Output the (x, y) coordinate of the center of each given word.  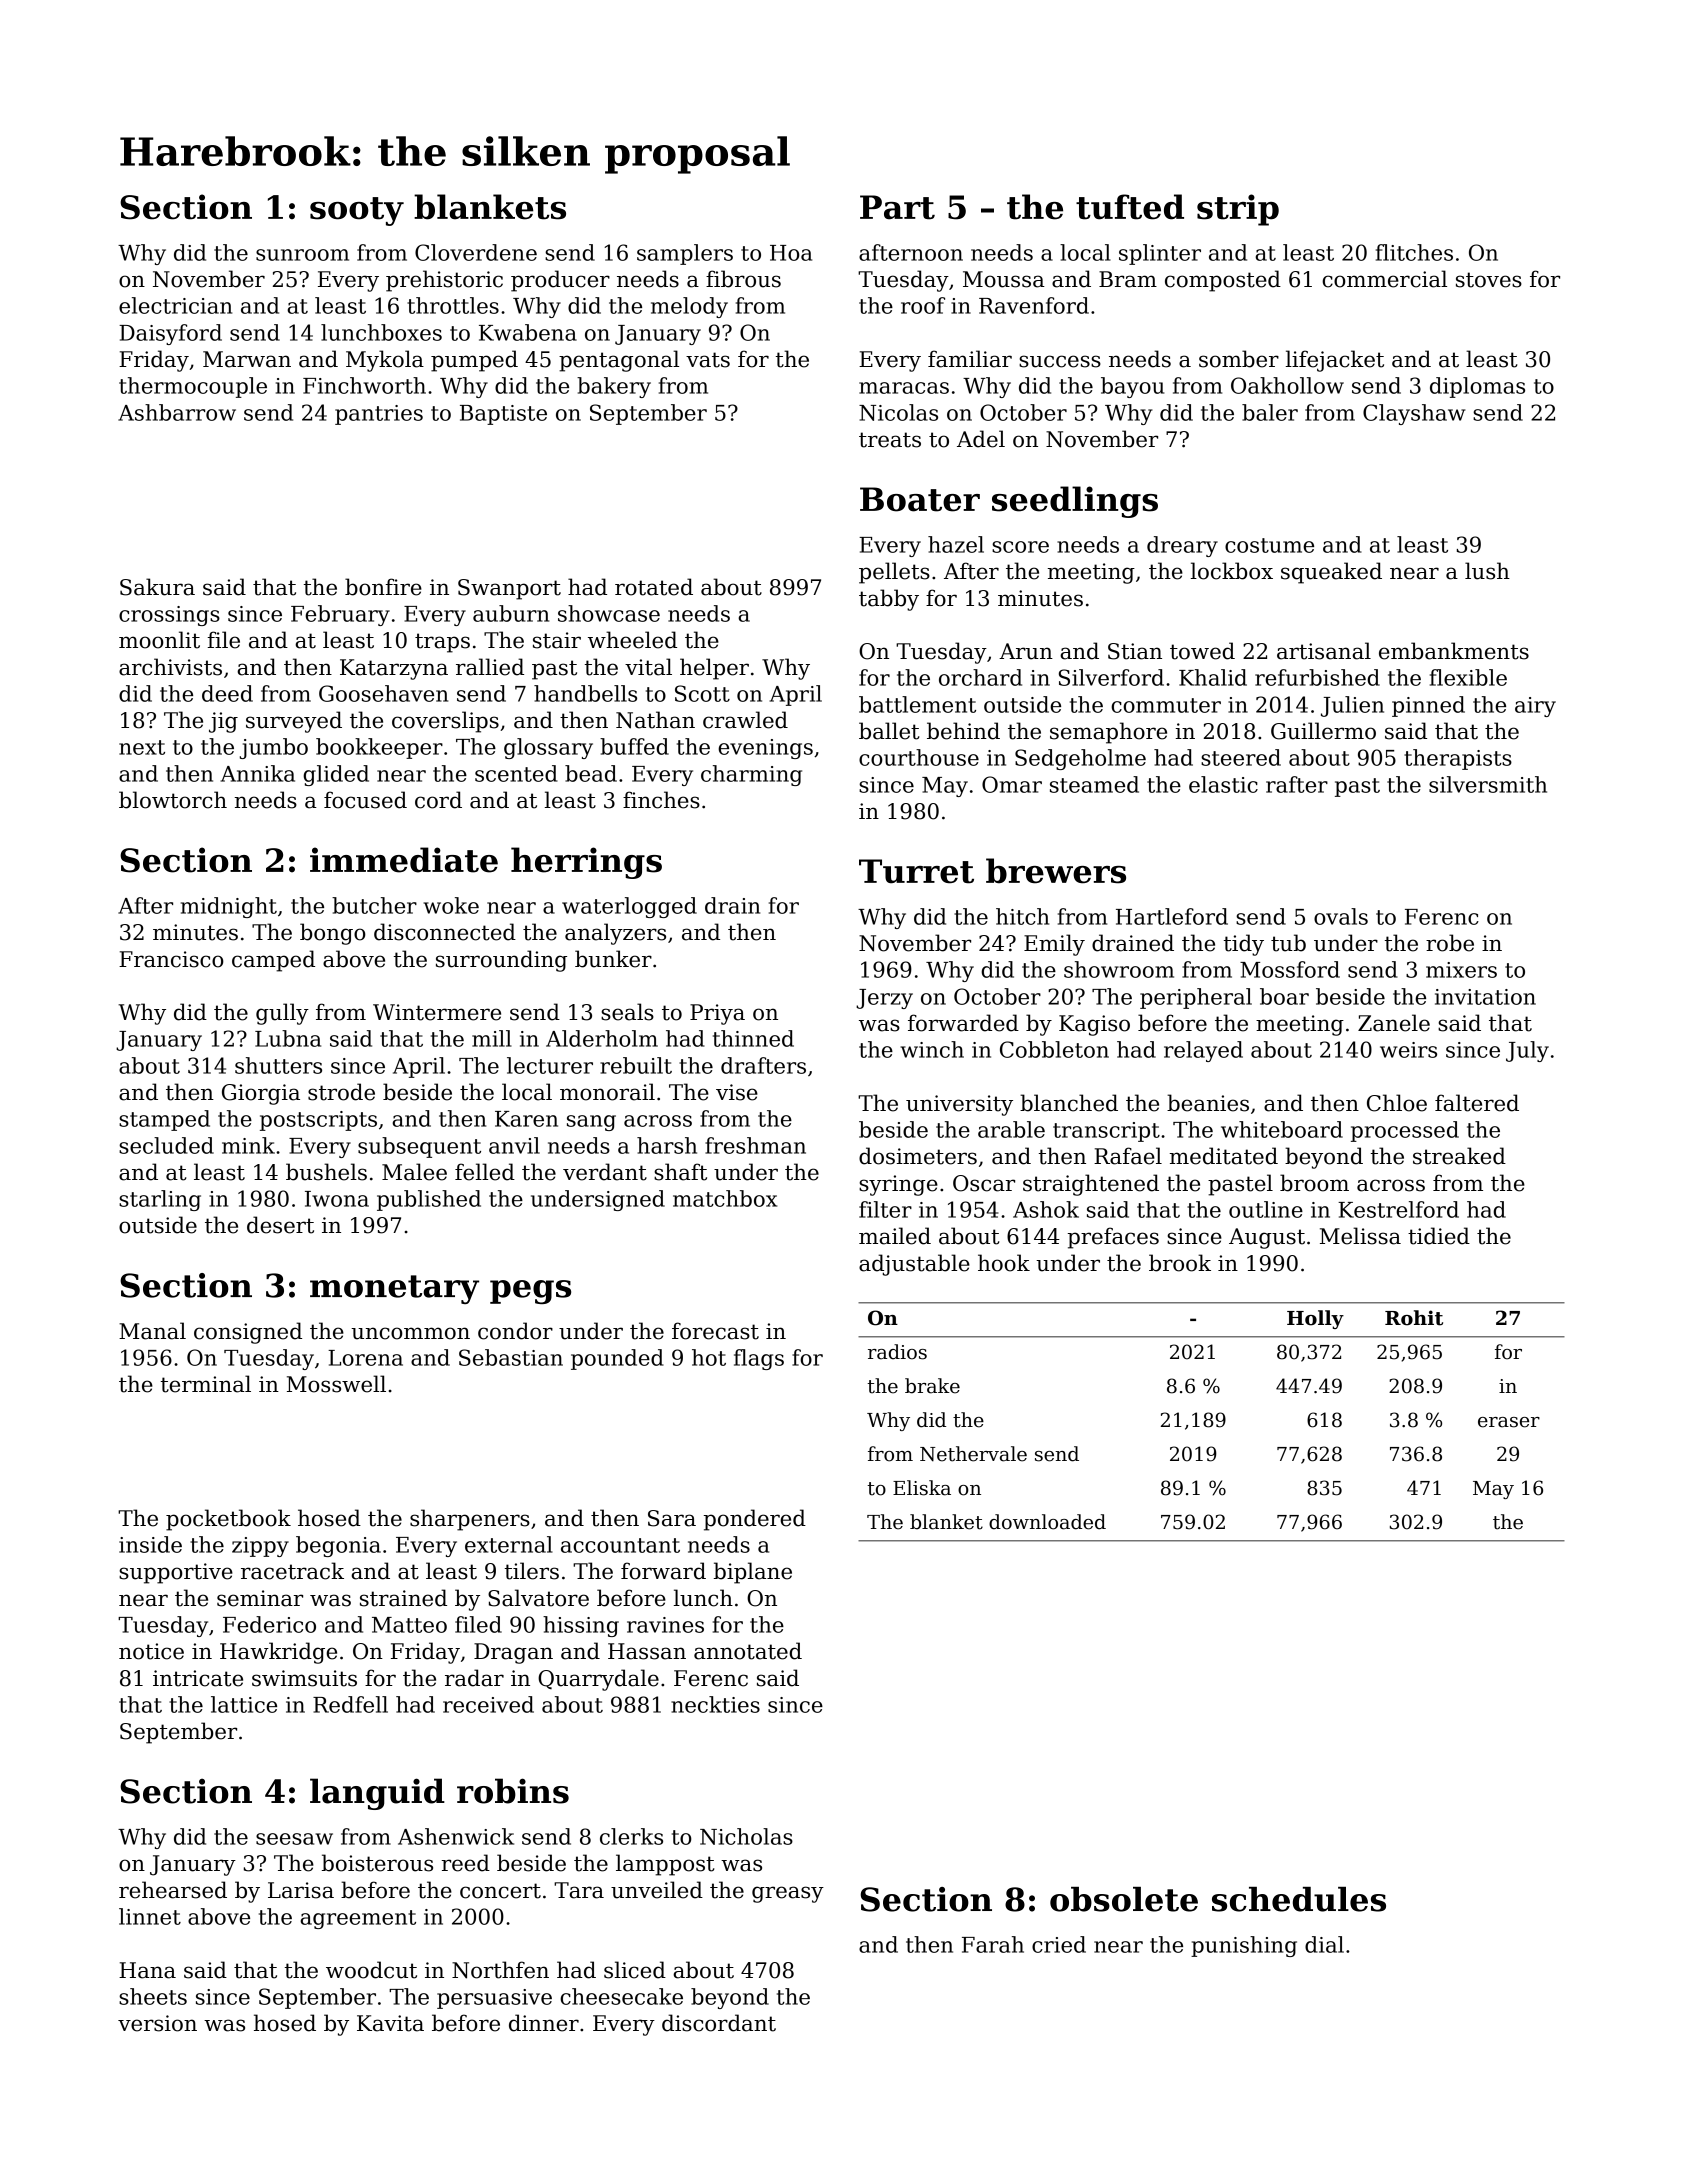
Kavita (390, 2023)
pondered (755, 1520)
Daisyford (170, 334)
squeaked (1331, 573)
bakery (614, 387)
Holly (1315, 1319)
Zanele (1394, 1023)
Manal (152, 1331)
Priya (717, 1014)
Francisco (171, 959)
